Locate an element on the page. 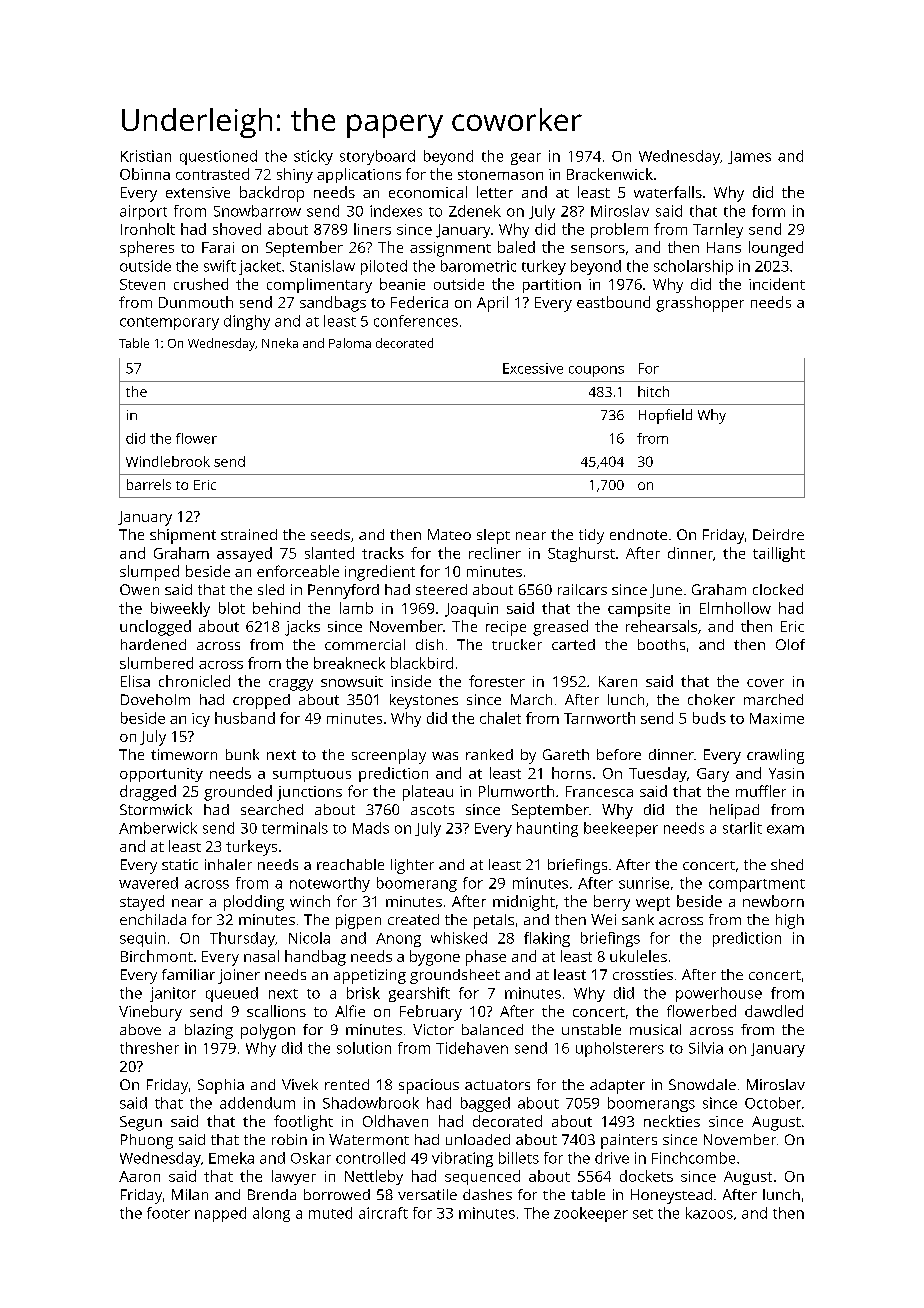 This page has width=924, height=1308. coupons is located at coordinates (596, 371).
